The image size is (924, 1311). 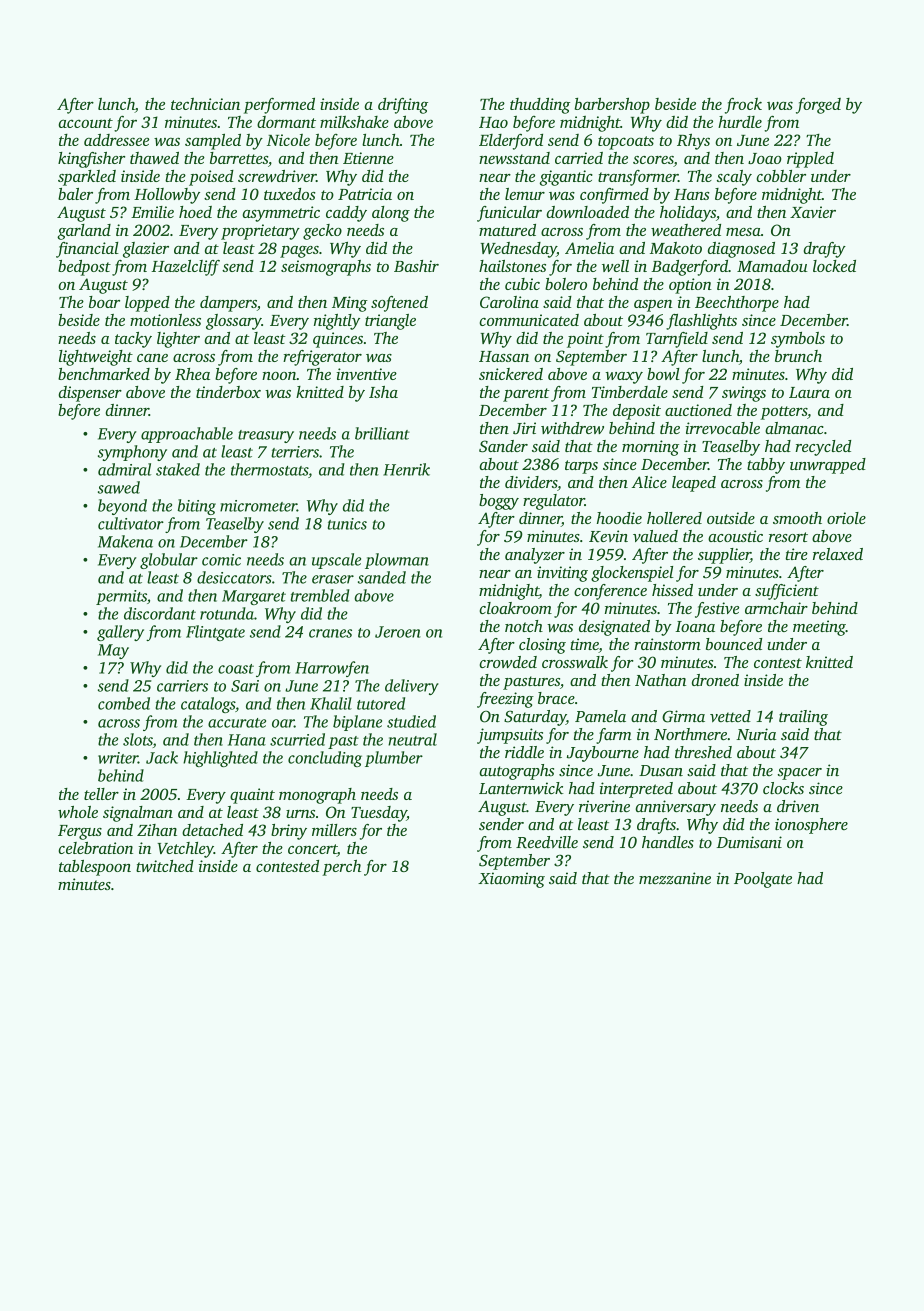 What do you see at coordinates (228, 392) in the document?
I see `tinderbox` at bounding box center [228, 392].
